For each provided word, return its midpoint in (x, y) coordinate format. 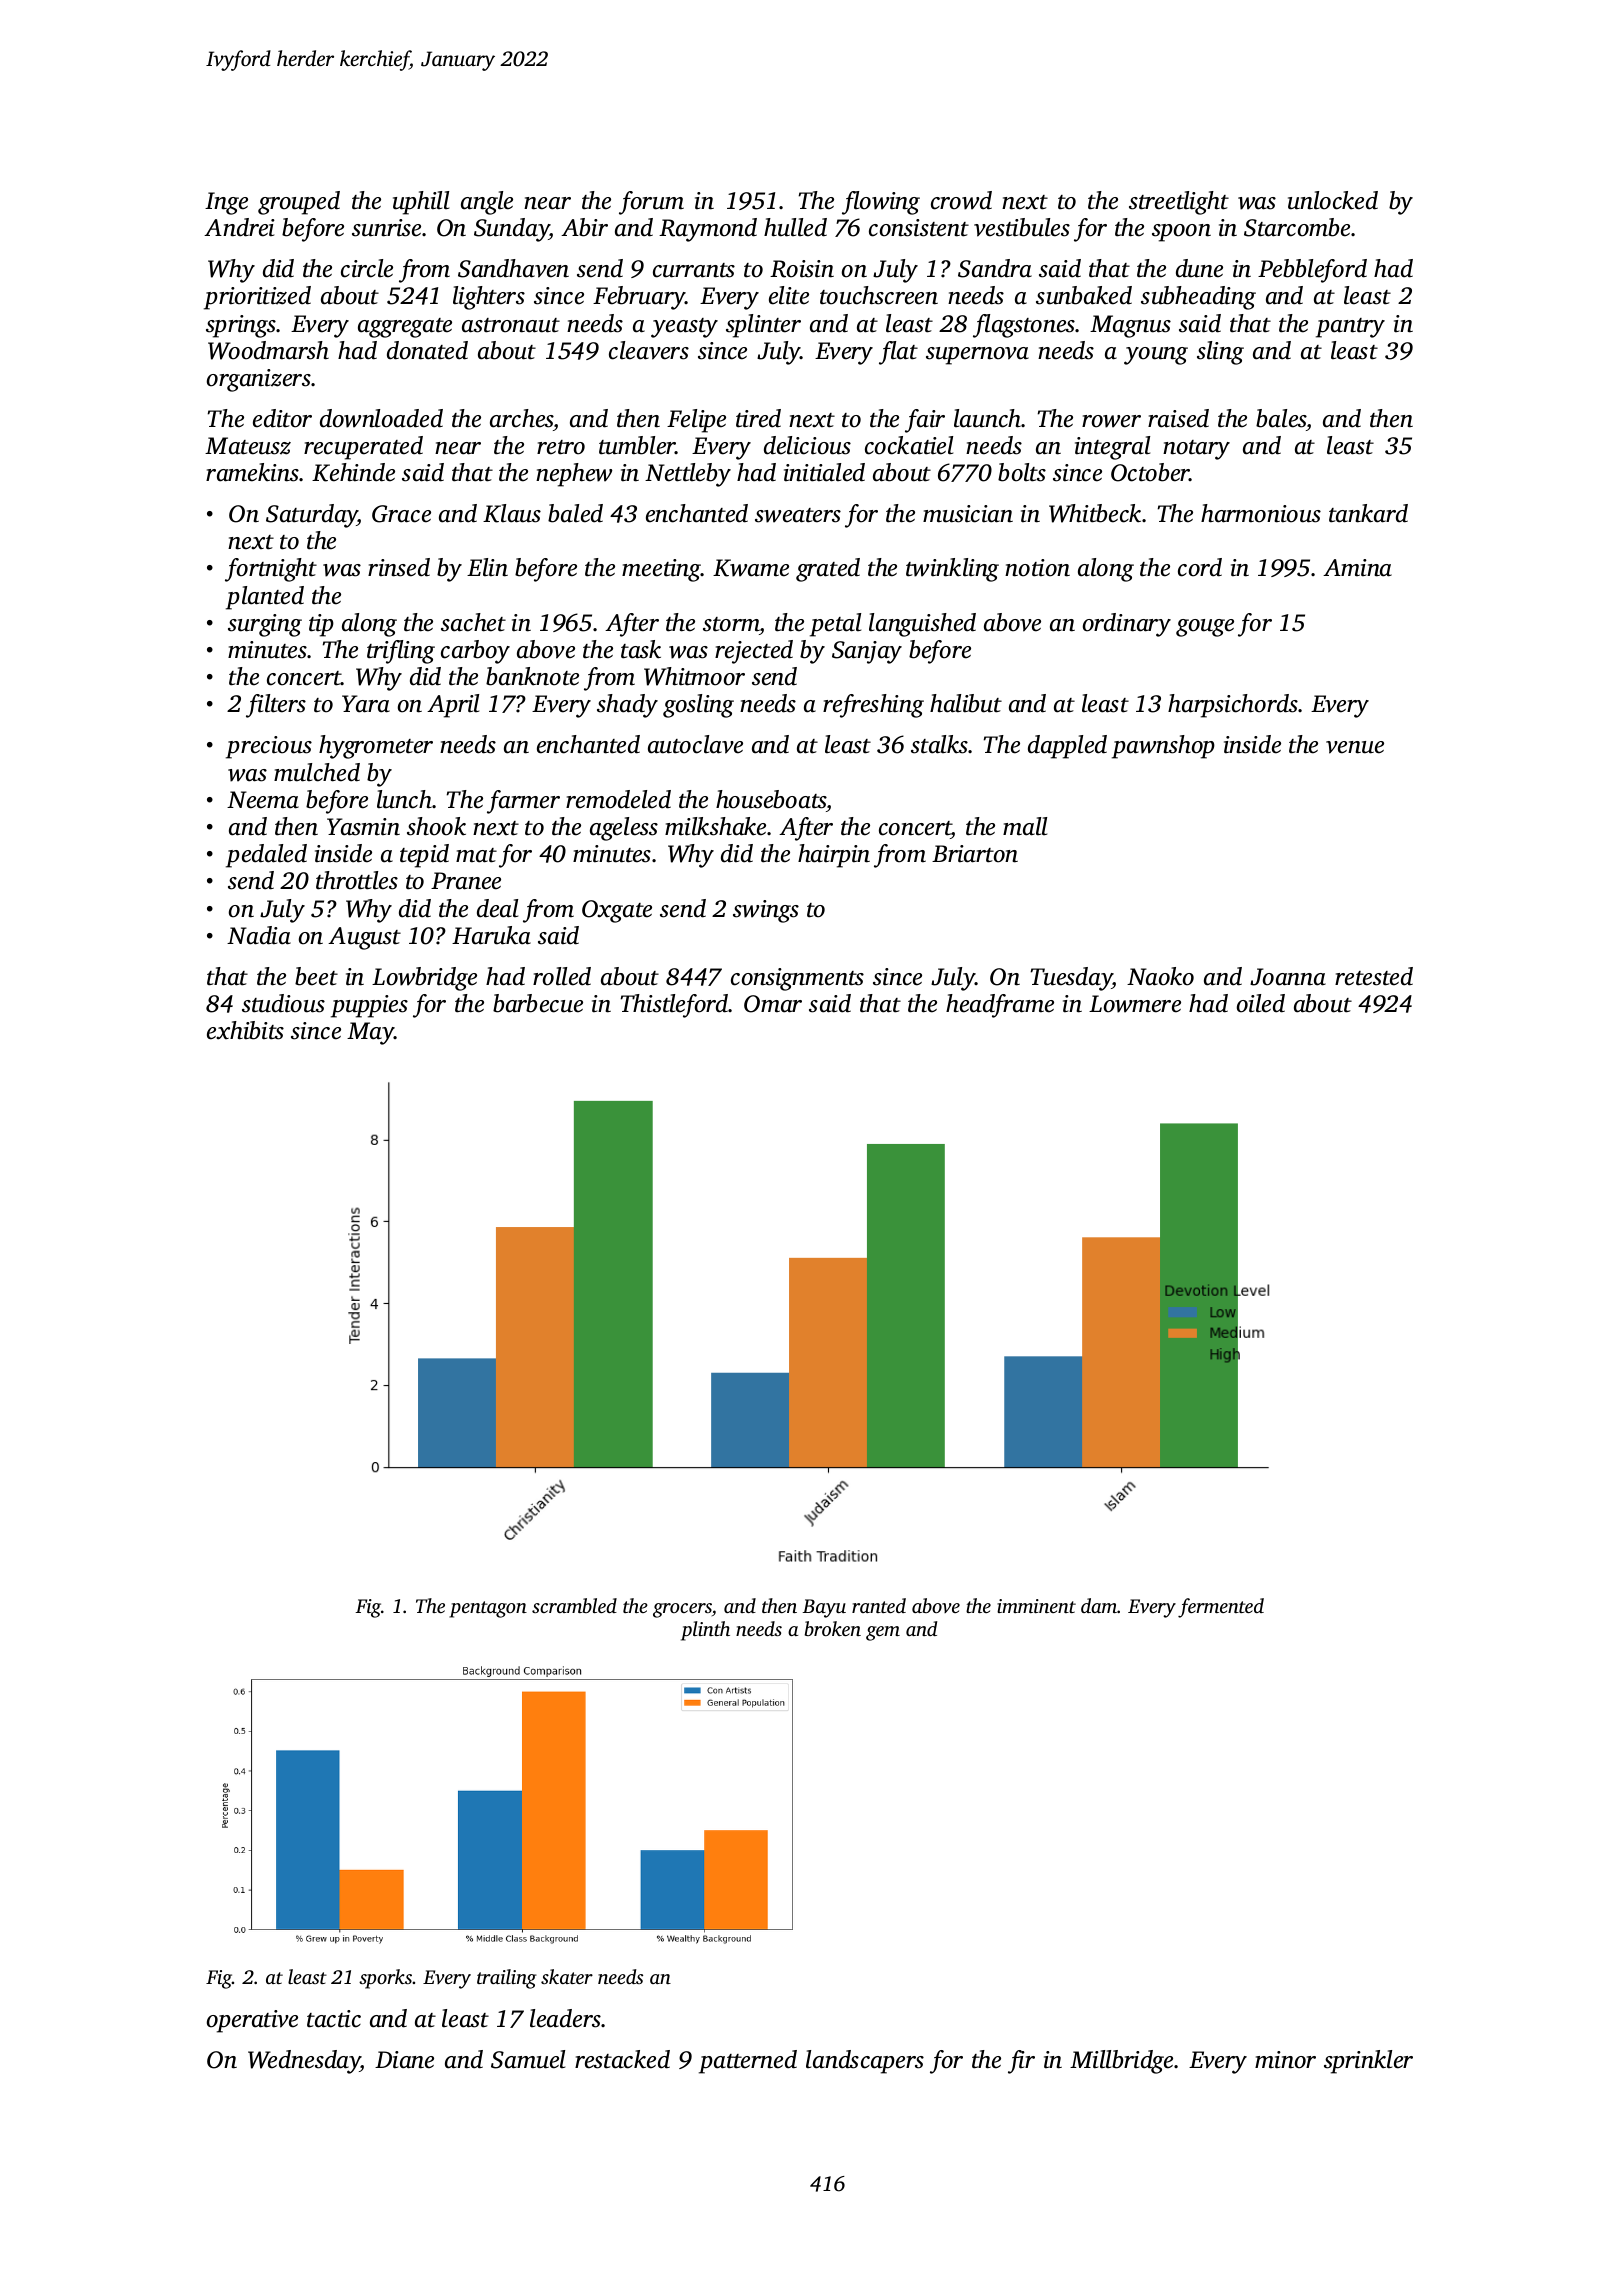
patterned (748, 2062)
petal (835, 625)
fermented (1221, 1608)
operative (252, 2021)
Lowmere (1135, 1004)
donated (427, 350)
